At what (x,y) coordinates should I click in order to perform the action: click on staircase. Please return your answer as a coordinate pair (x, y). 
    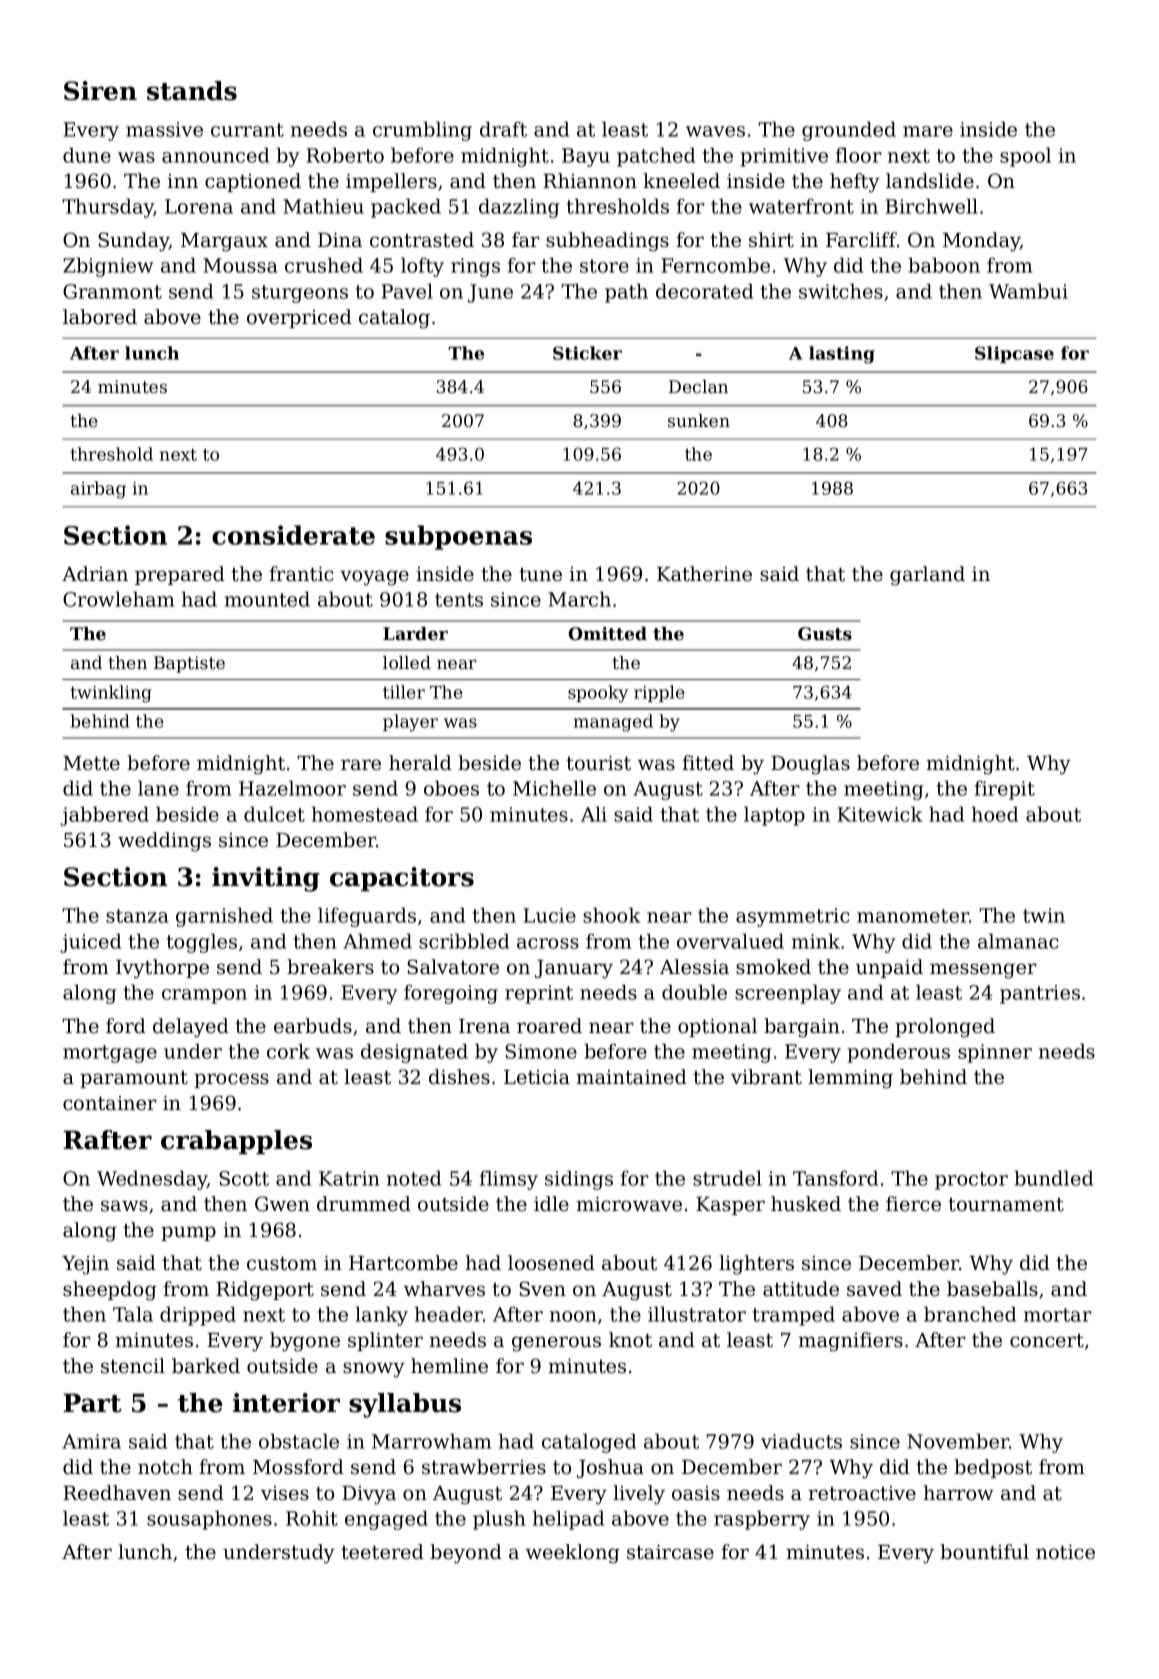
    Looking at the image, I should click on (670, 1552).
